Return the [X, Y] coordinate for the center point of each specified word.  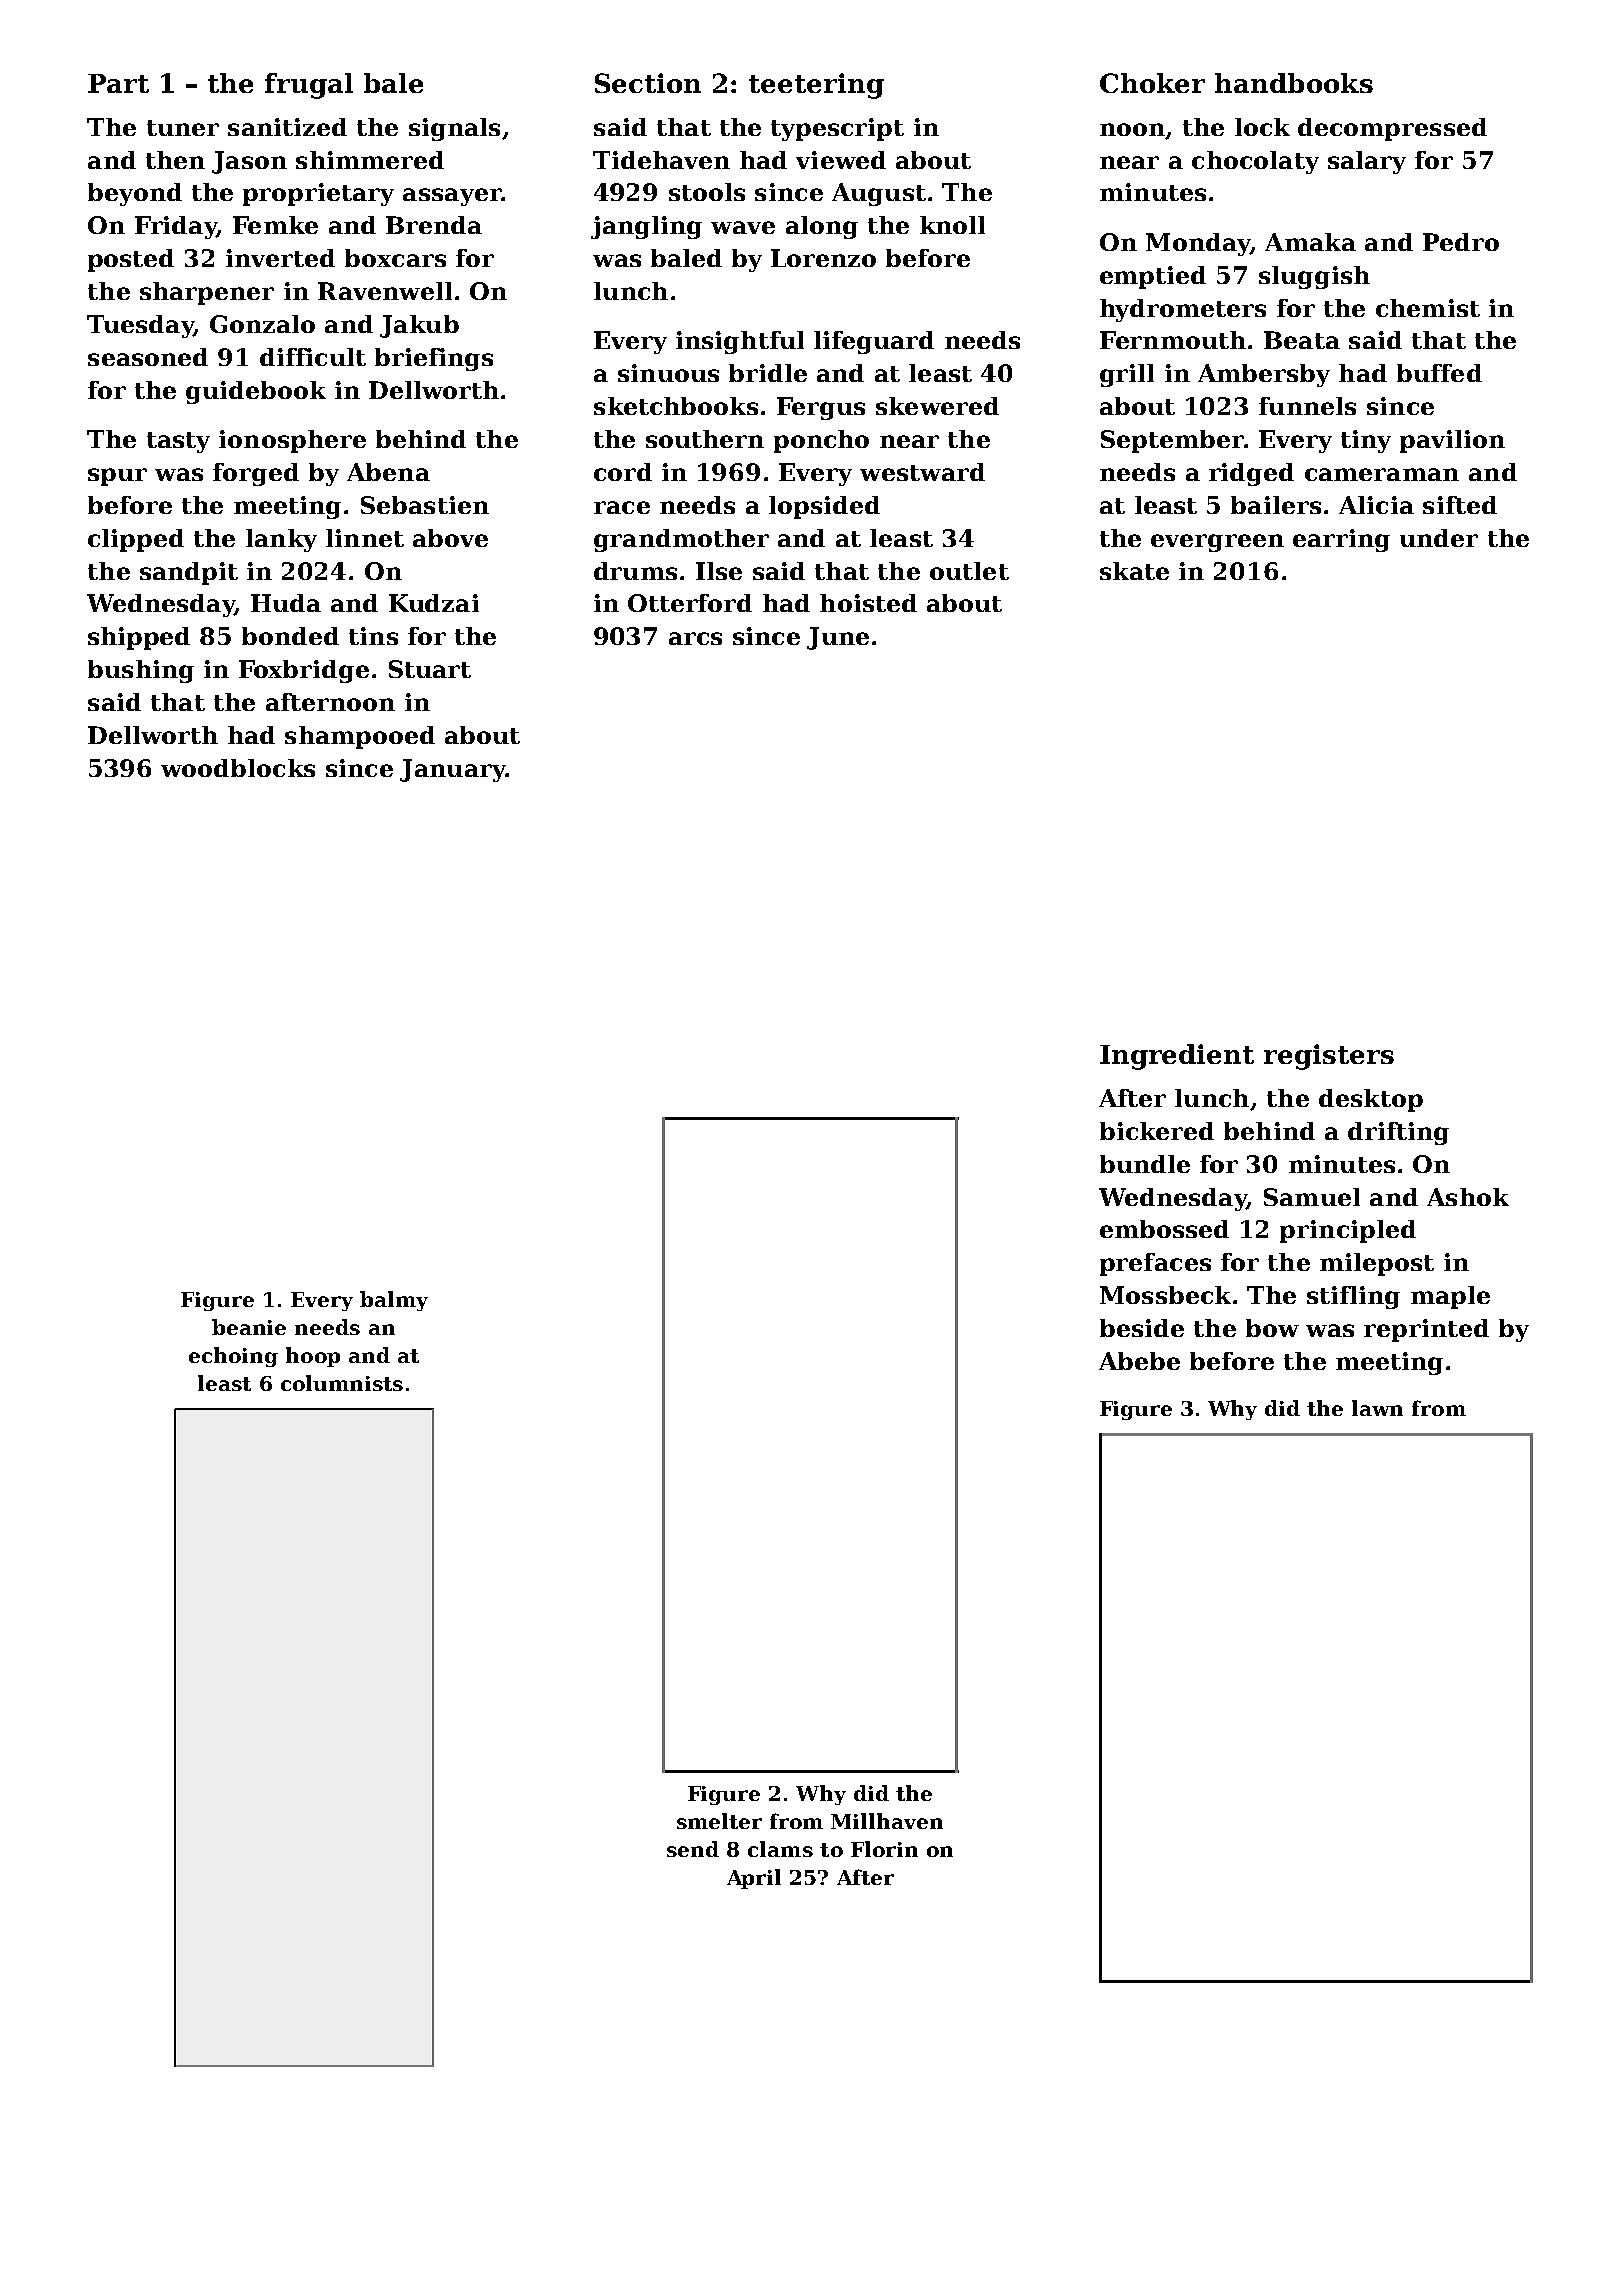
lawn [1377, 1408]
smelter [719, 1821]
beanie [249, 1327]
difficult [313, 357]
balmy [394, 1301]
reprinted [1426, 1330]
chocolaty [1255, 162]
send [693, 1849]
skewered [937, 406]
